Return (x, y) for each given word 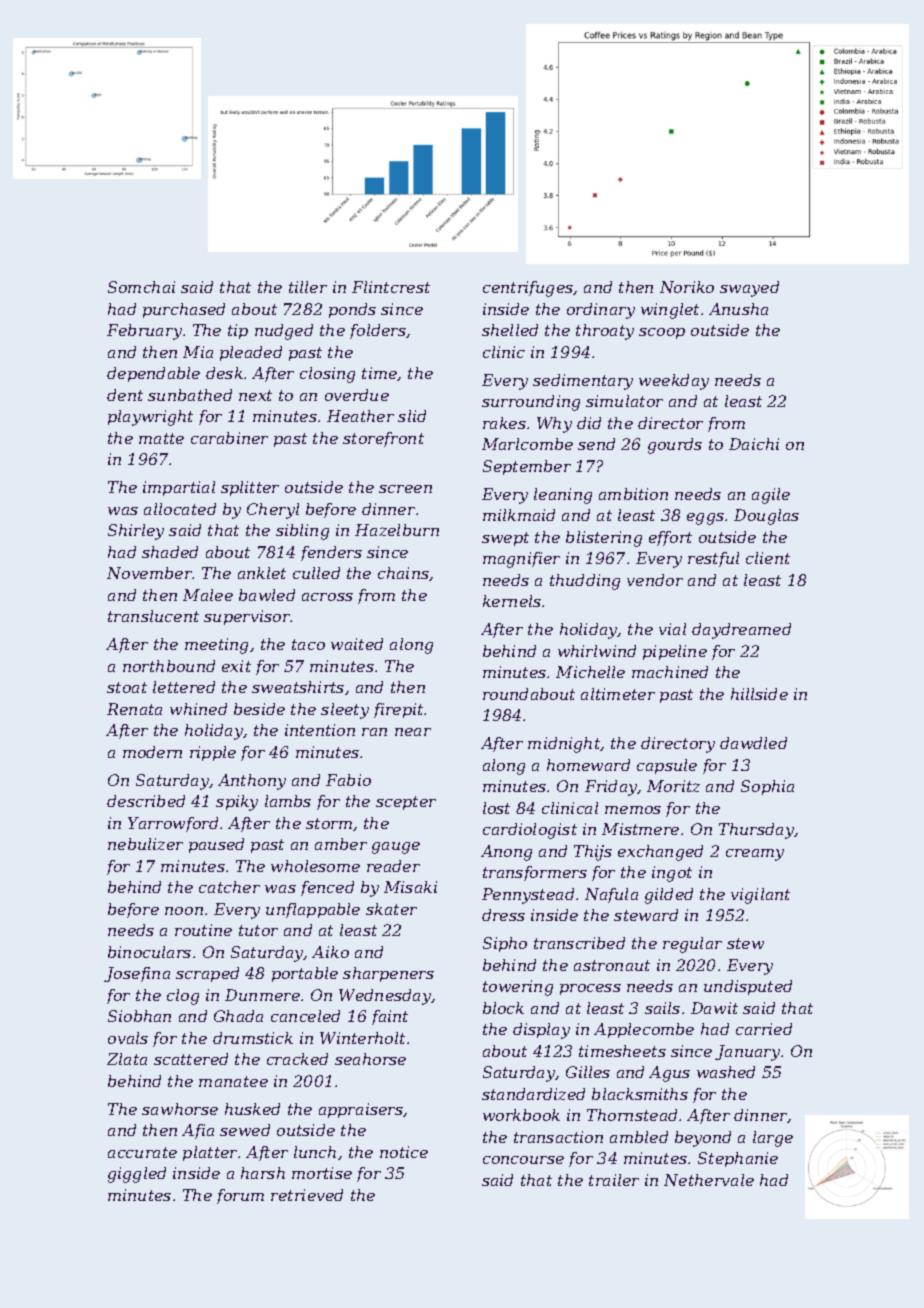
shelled (510, 330)
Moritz (673, 786)
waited (357, 644)
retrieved (307, 1195)
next (255, 395)
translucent (153, 616)
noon (184, 911)
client (768, 558)
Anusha (738, 309)
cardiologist (530, 831)
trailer (614, 1180)
